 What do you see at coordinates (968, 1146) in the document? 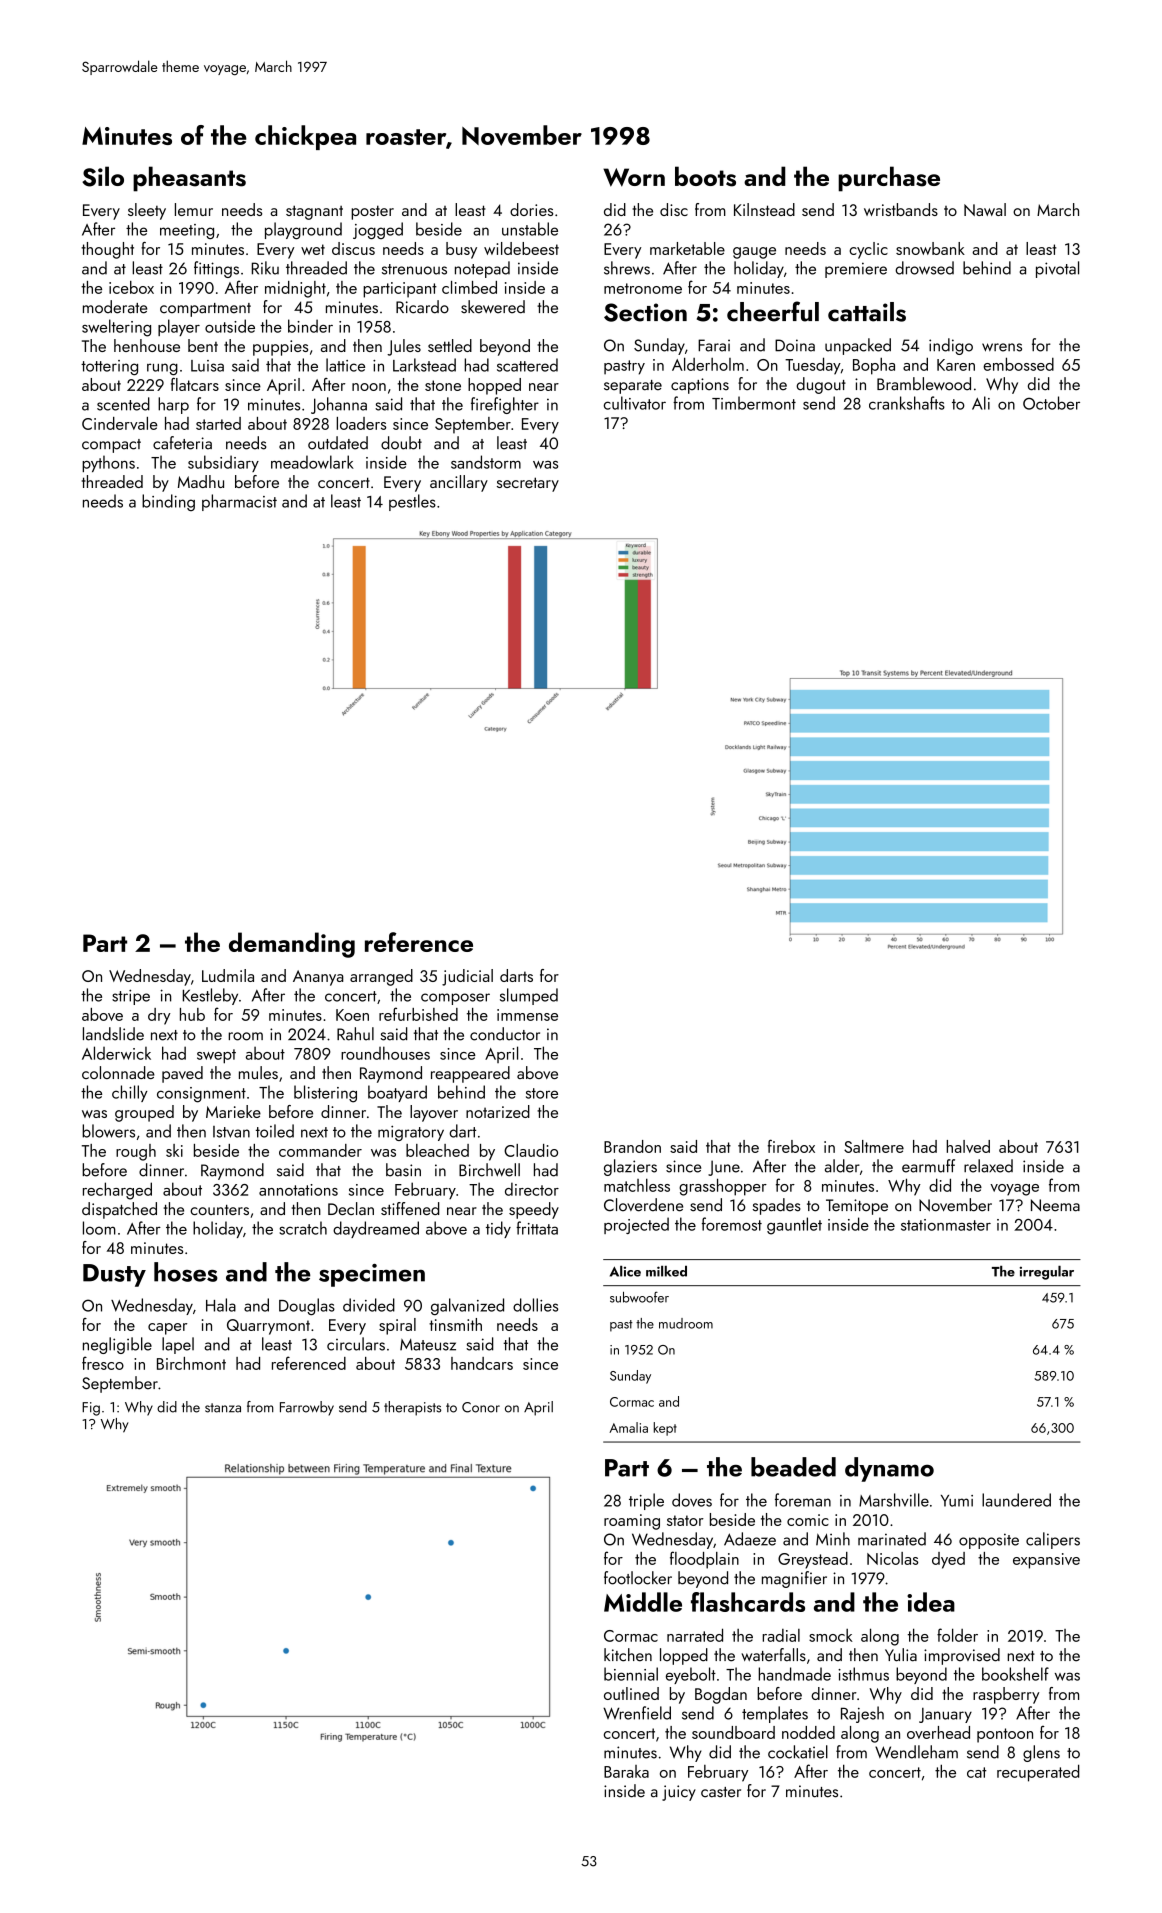
I see `halved` at bounding box center [968, 1146].
